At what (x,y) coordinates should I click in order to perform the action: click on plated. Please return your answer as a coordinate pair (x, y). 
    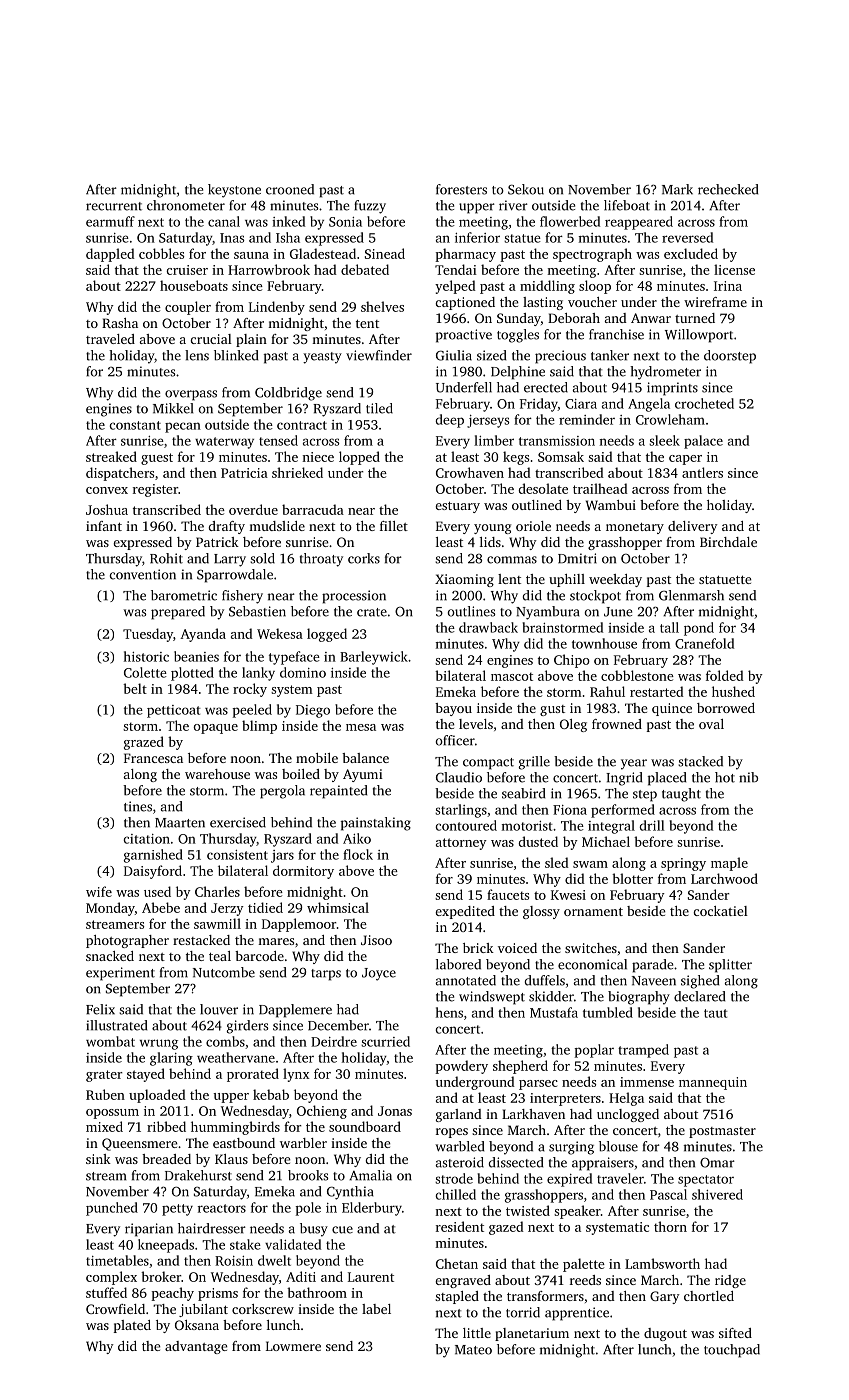
    Looking at the image, I should click on (132, 1326).
